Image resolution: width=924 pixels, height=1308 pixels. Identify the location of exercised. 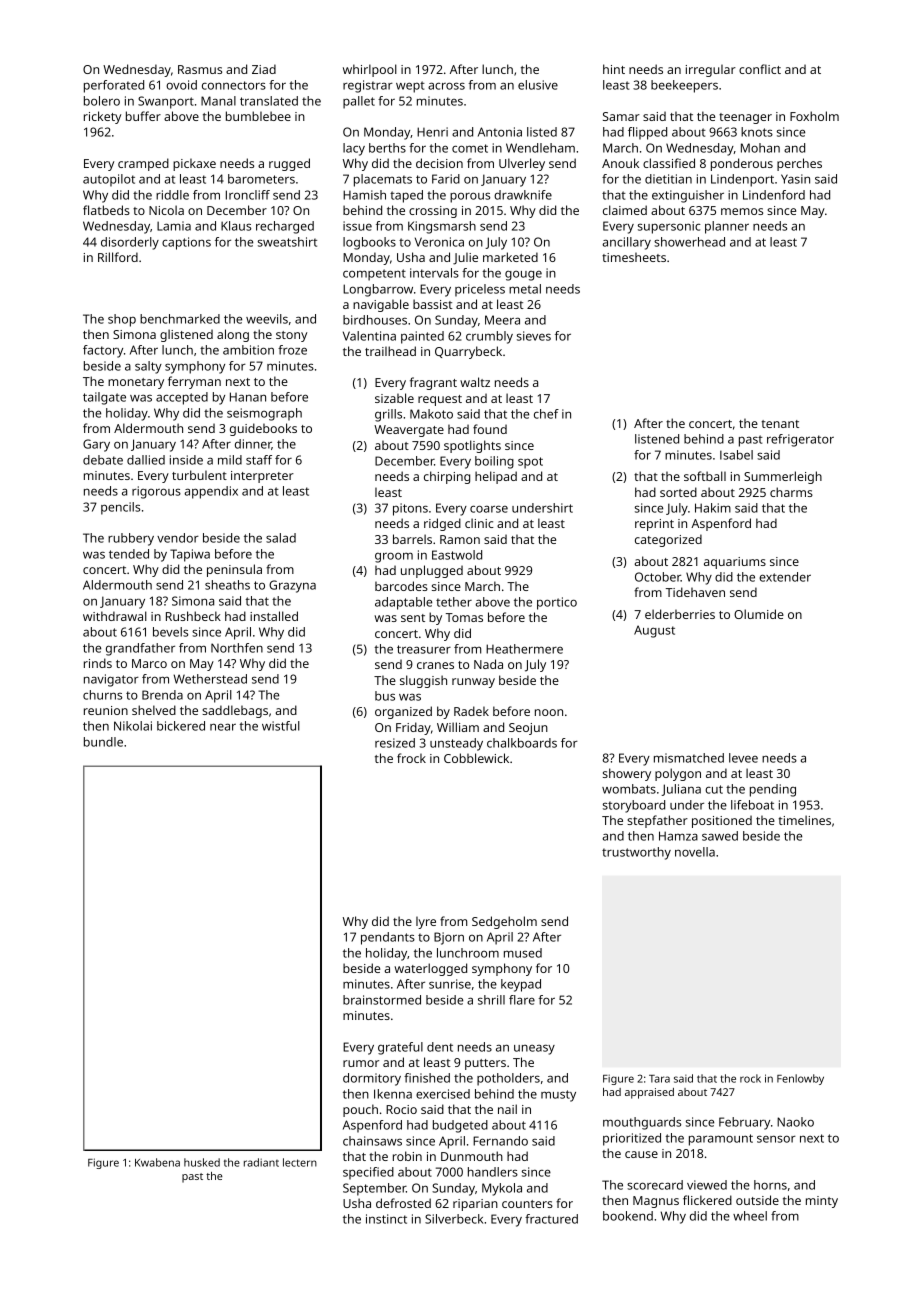
(443, 1094).
